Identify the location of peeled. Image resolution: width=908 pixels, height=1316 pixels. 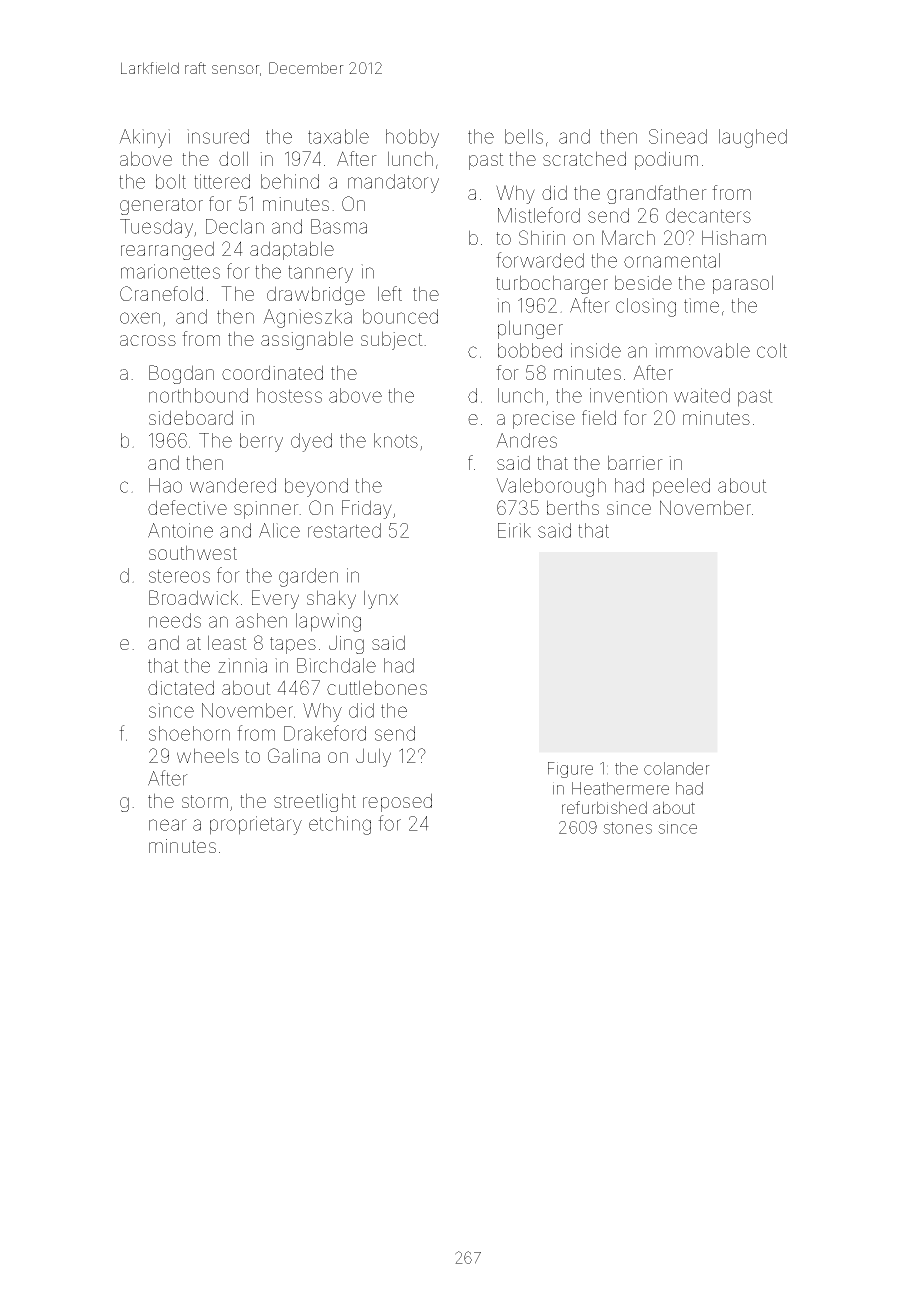
(681, 487).
